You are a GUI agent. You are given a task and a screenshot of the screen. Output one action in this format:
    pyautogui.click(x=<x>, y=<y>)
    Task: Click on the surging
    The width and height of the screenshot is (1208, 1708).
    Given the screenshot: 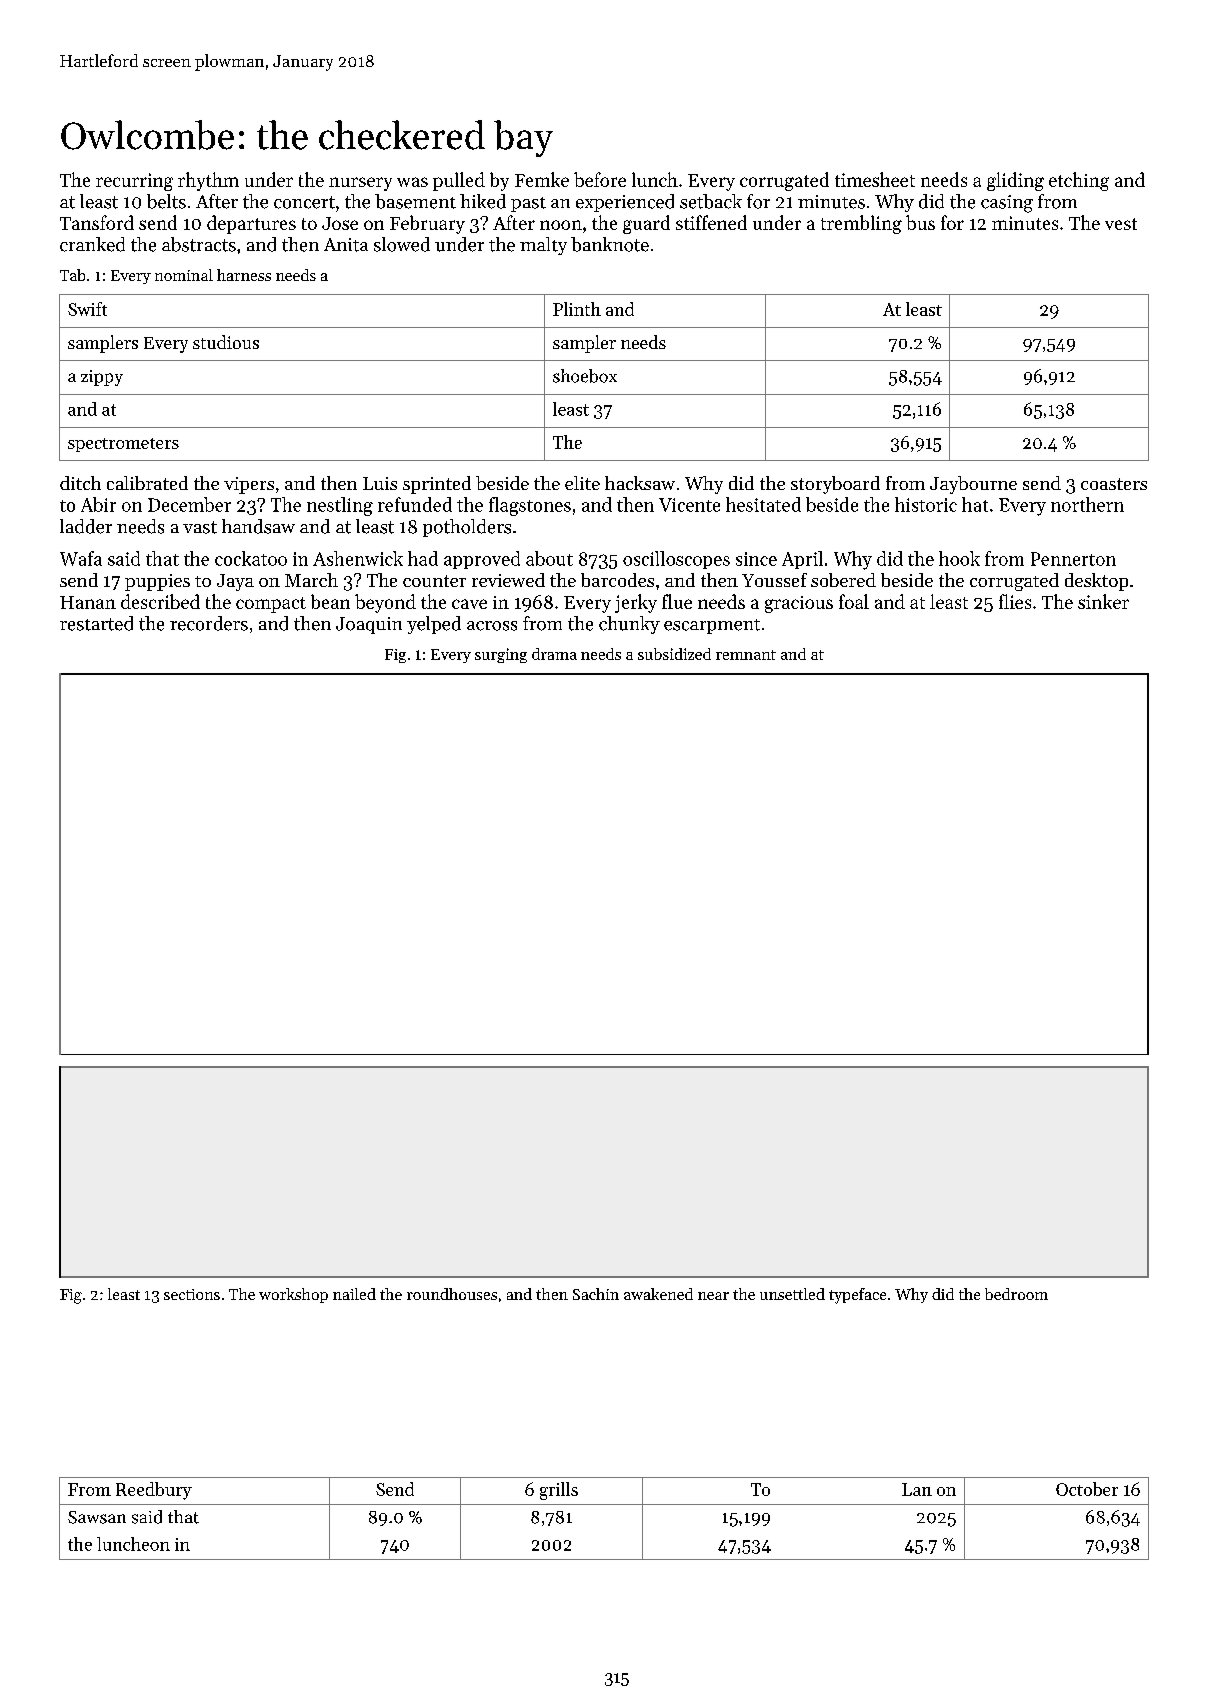 What is the action you would take?
    pyautogui.click(x=501, y=655)
